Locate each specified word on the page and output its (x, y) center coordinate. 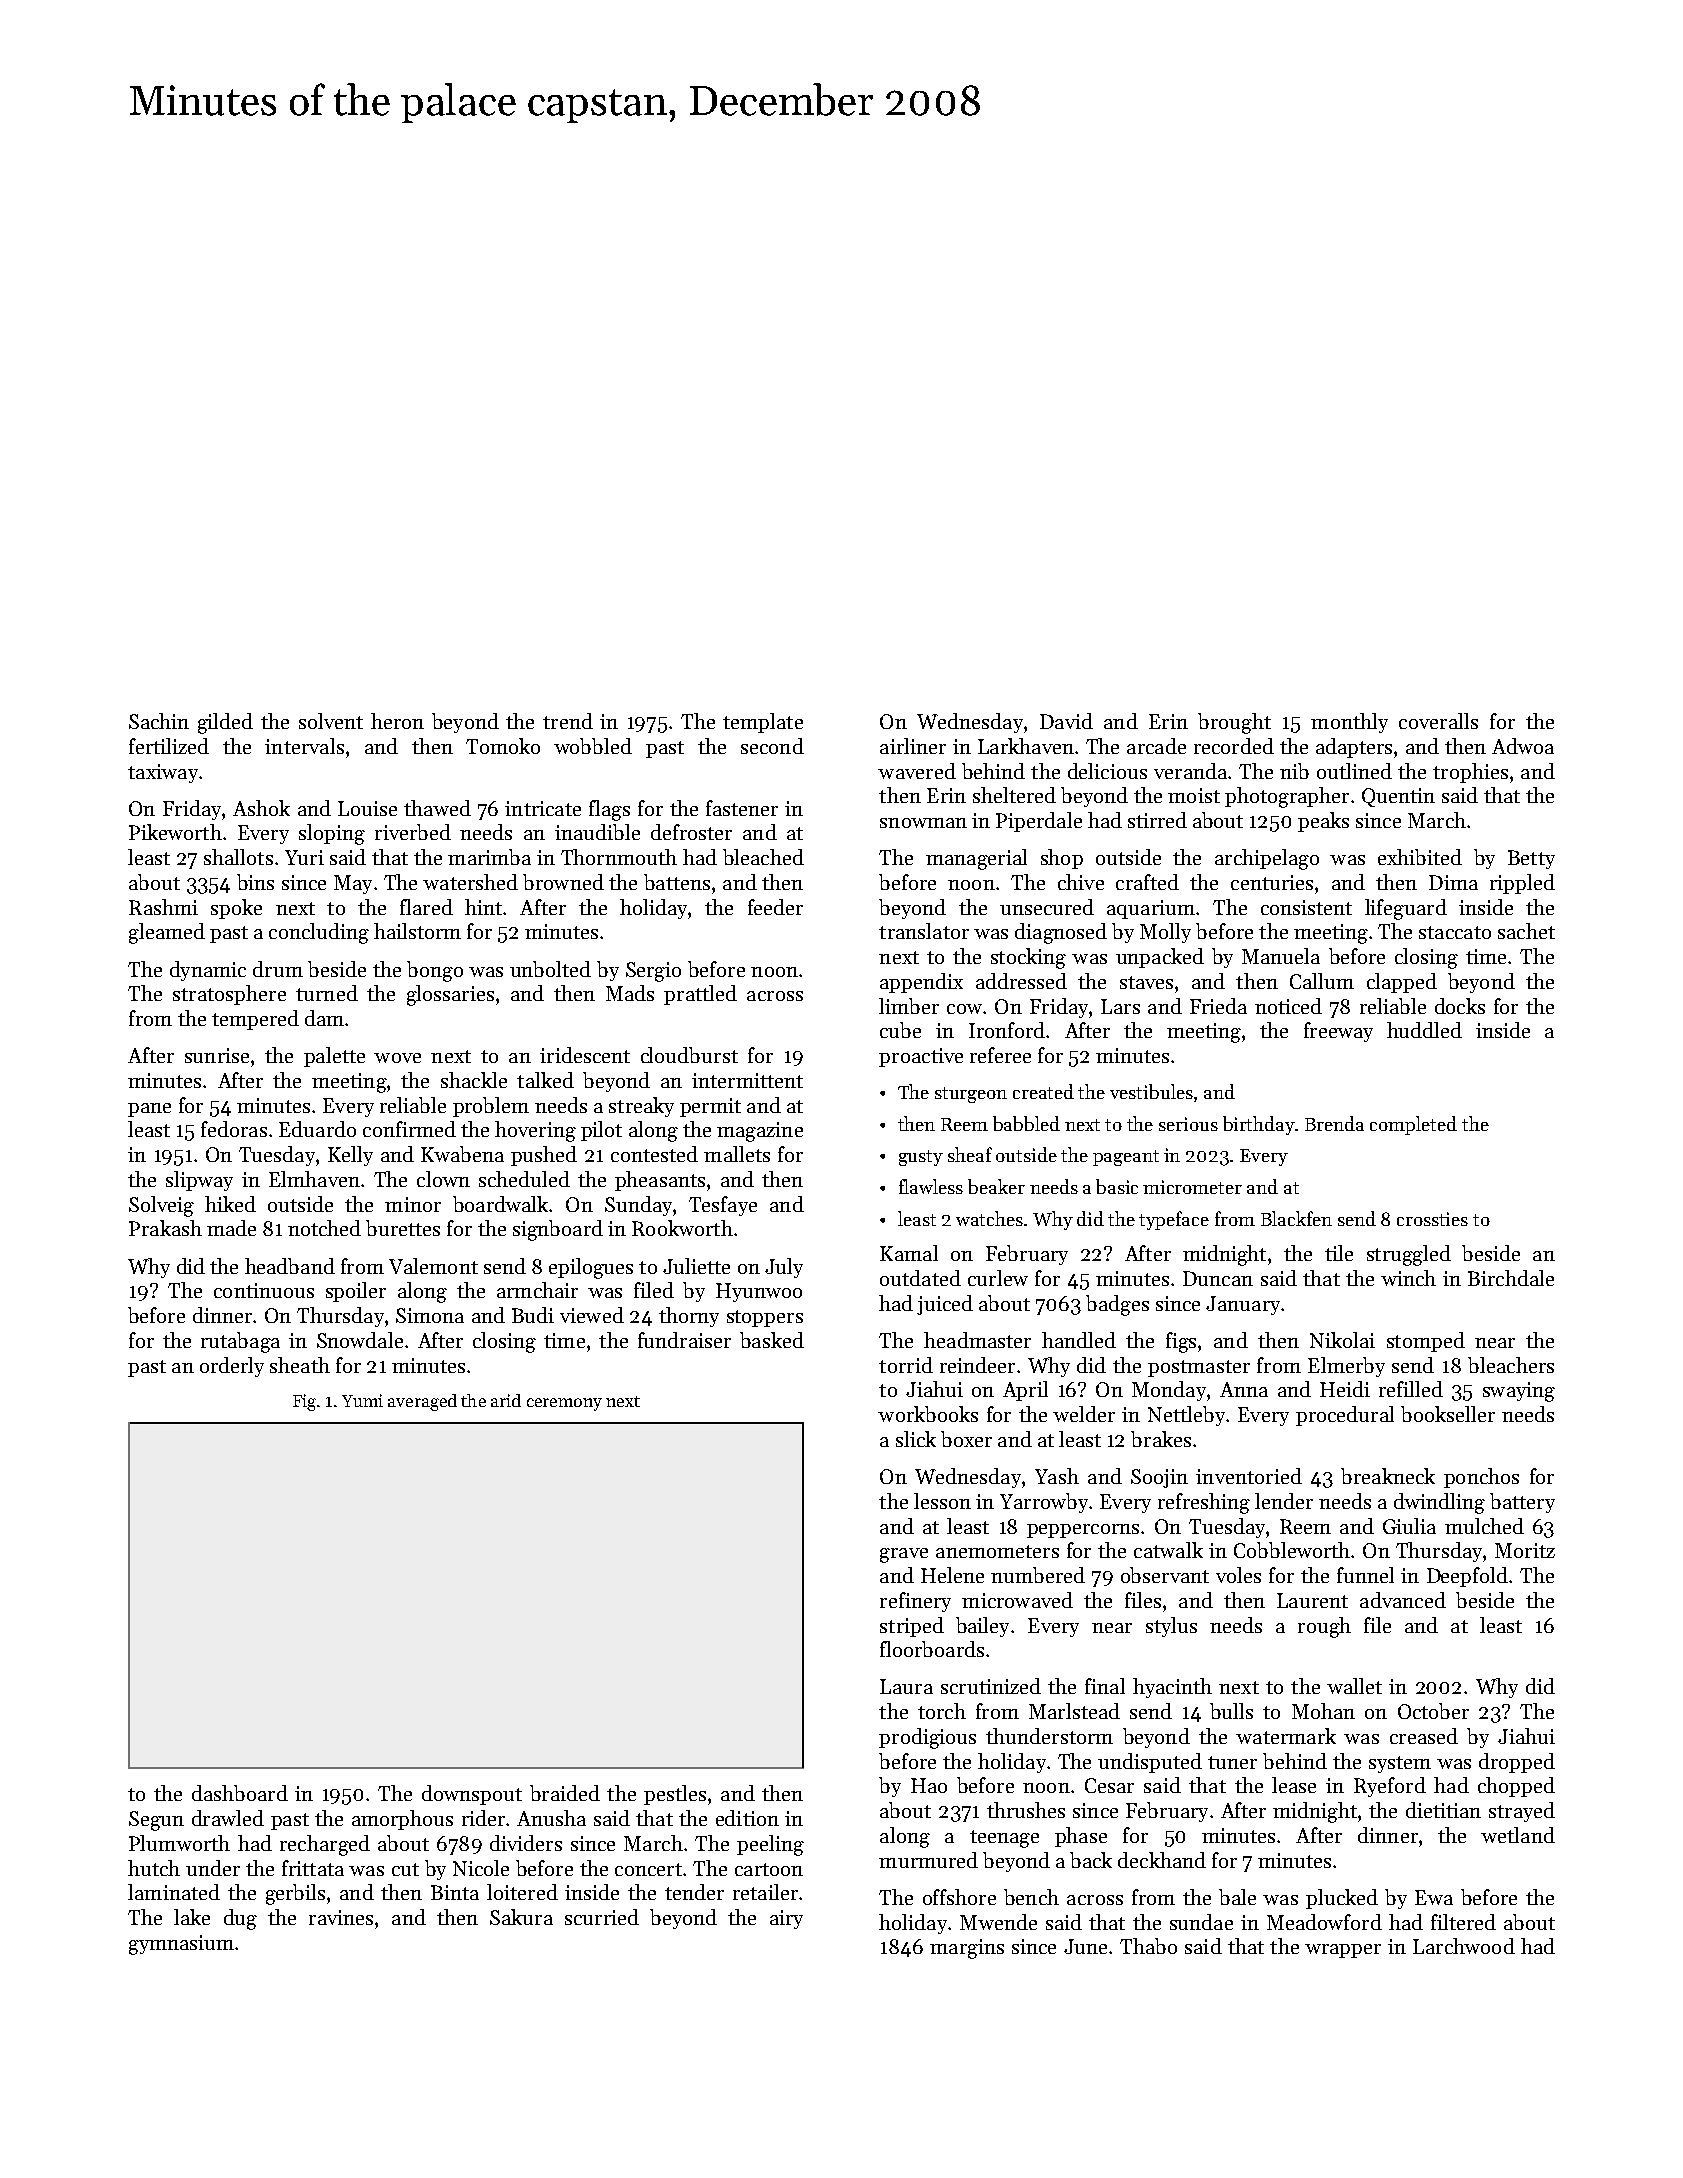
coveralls (1438, 721)
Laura (906, 1686)
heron (397, 721)
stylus (1171, 1627)
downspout (472, 1795)
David (1066, 721)
